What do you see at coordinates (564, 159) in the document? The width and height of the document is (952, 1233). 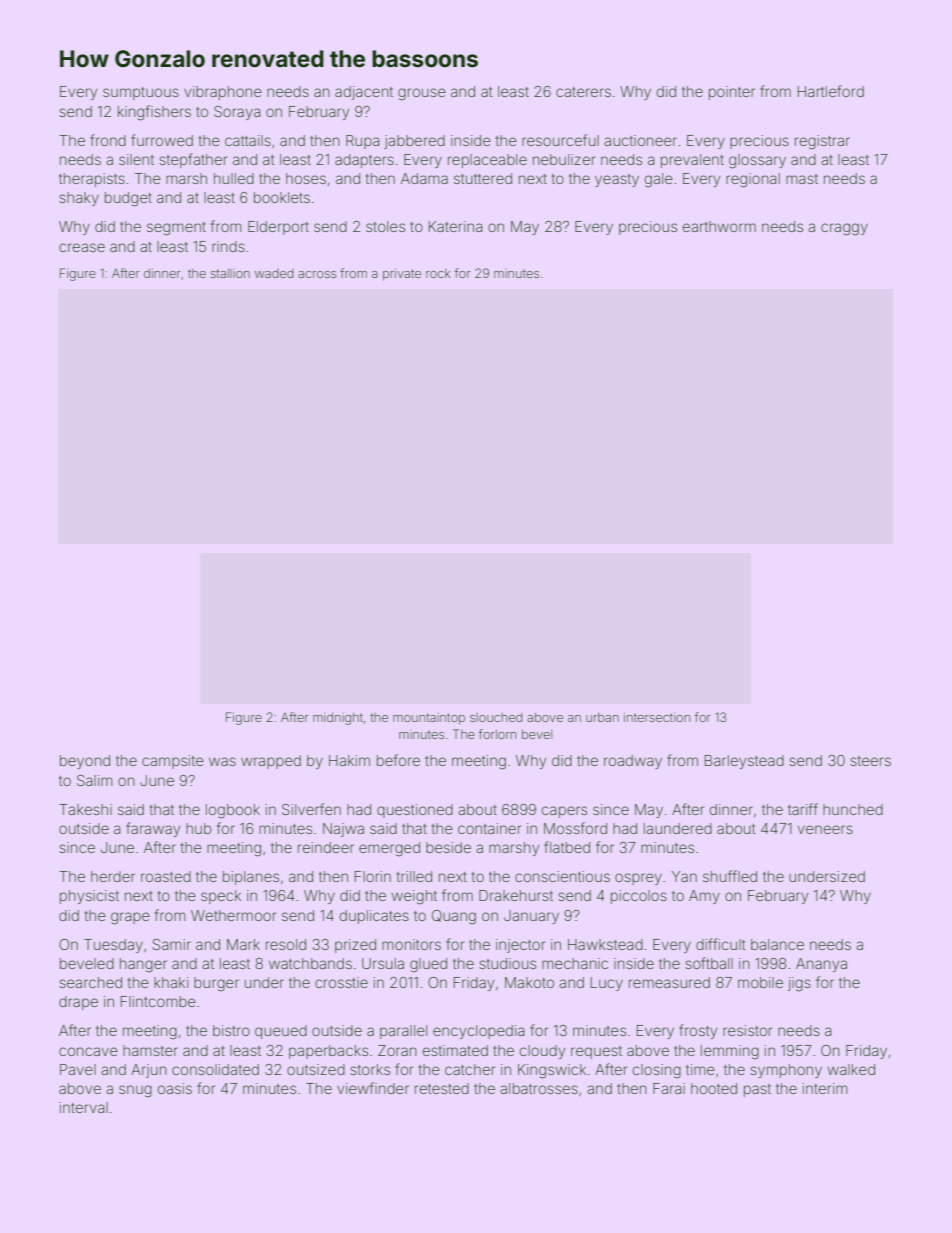 I see `nebulizer` at bounding box center [564, 159].
